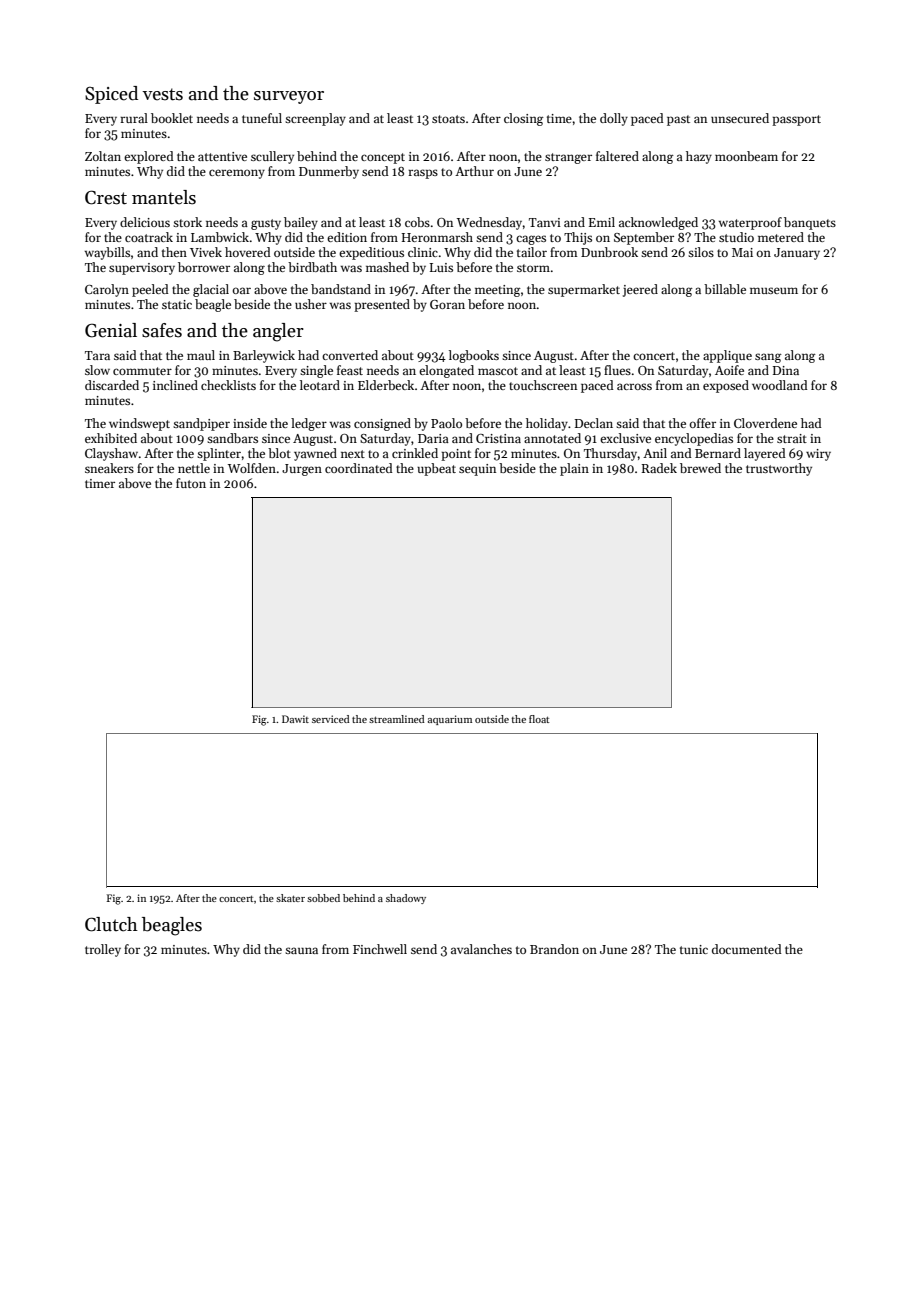  Describe the element at coordinates (262, 118) in the document. I see `tuneful` at that location.
